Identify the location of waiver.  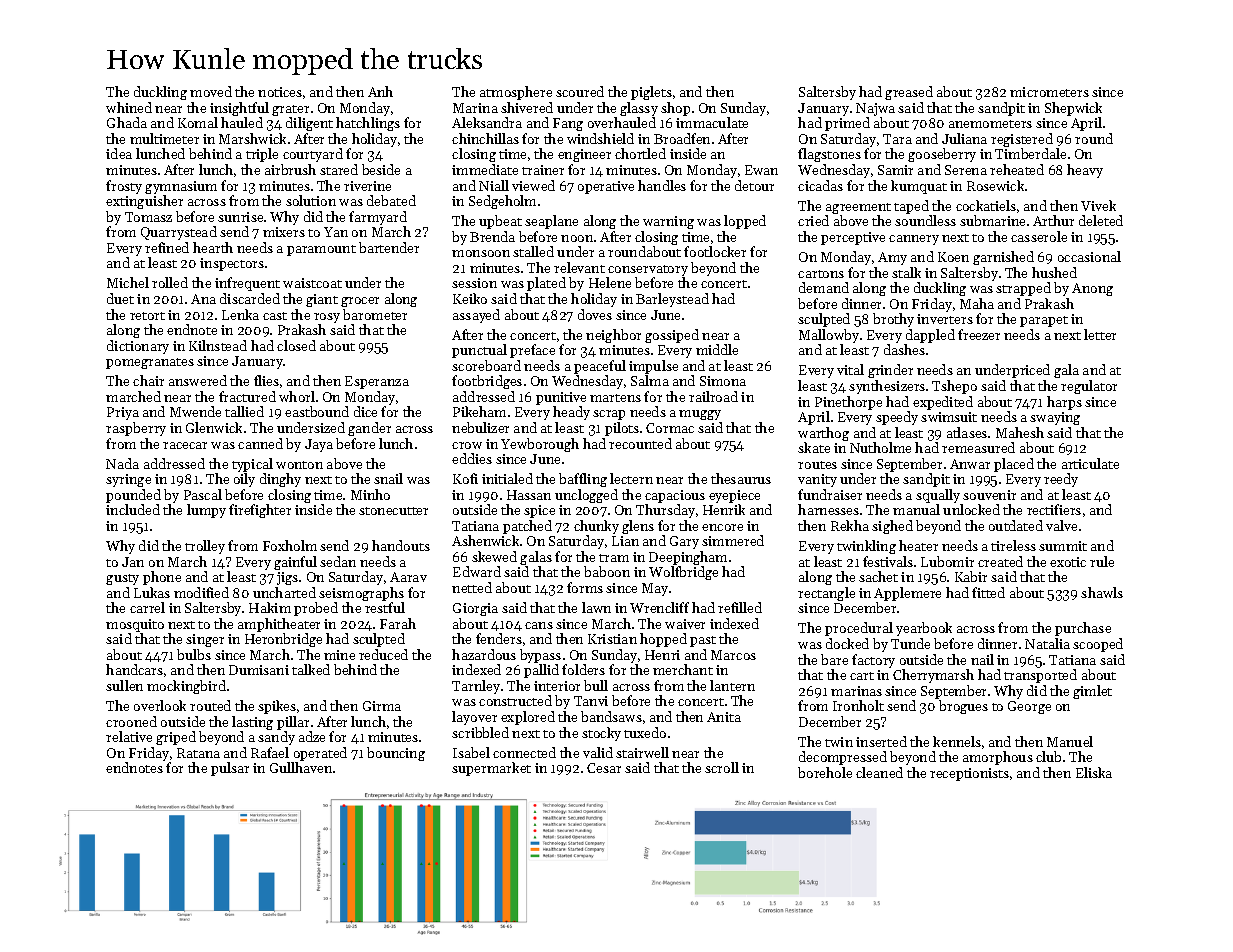
(685, 624).
